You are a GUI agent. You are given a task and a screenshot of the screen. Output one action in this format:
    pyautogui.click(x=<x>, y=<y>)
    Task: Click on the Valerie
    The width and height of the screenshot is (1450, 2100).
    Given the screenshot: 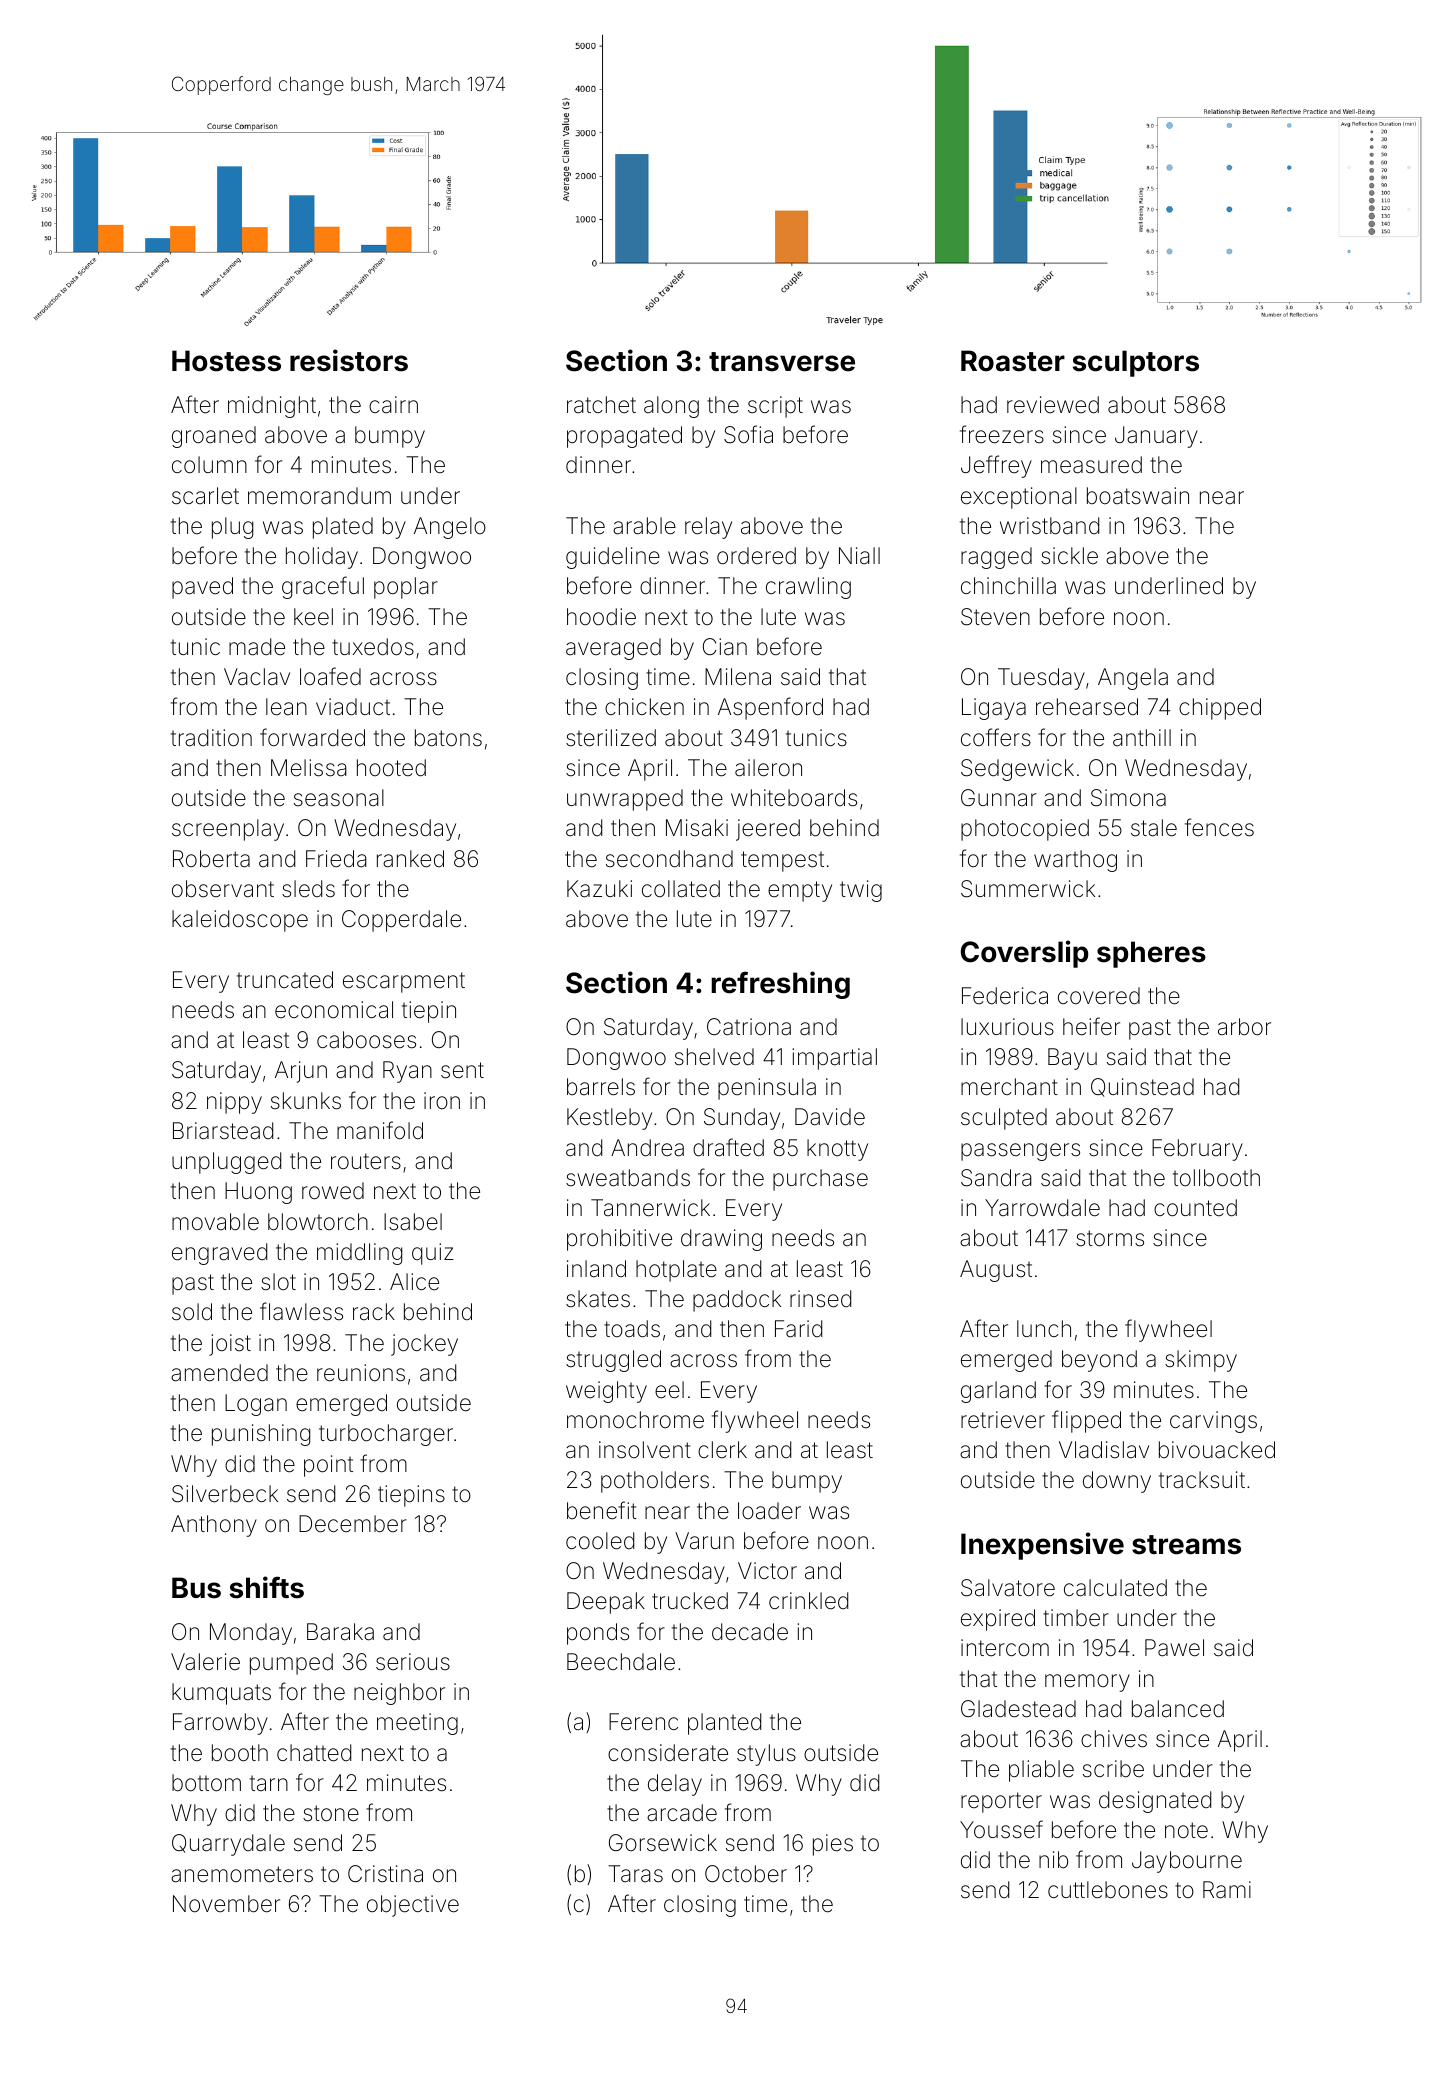 What is the action you would take?
    pyautogui.click(x=205, y=1662)
